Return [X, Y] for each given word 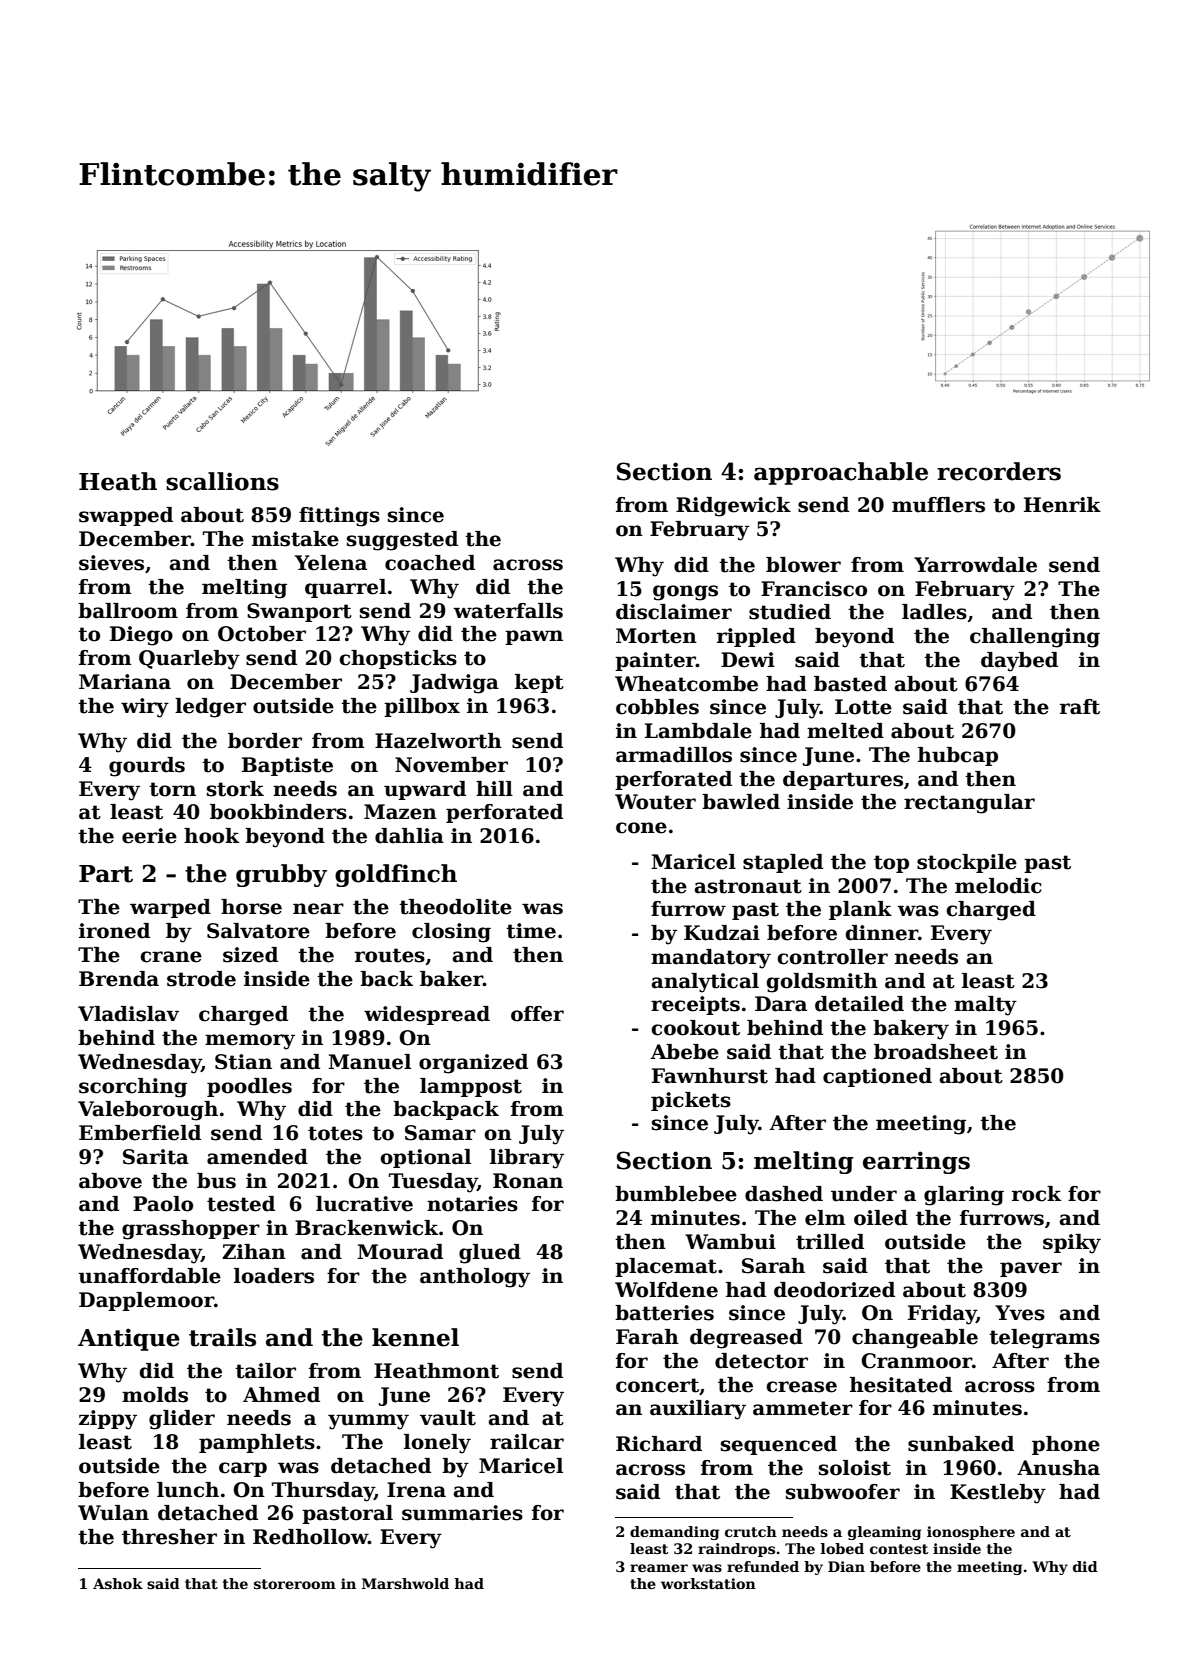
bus [216, 1181]
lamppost [471, 1087]
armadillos [674, 755]
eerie [149, 836]
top [891, 864]
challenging [1035, 638]
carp [243, 1469]
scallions [222, 481]
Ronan [528, 1181]
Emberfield [140, 1133]
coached [430, 563]
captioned [877, 1077]
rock [1036, 1194]
